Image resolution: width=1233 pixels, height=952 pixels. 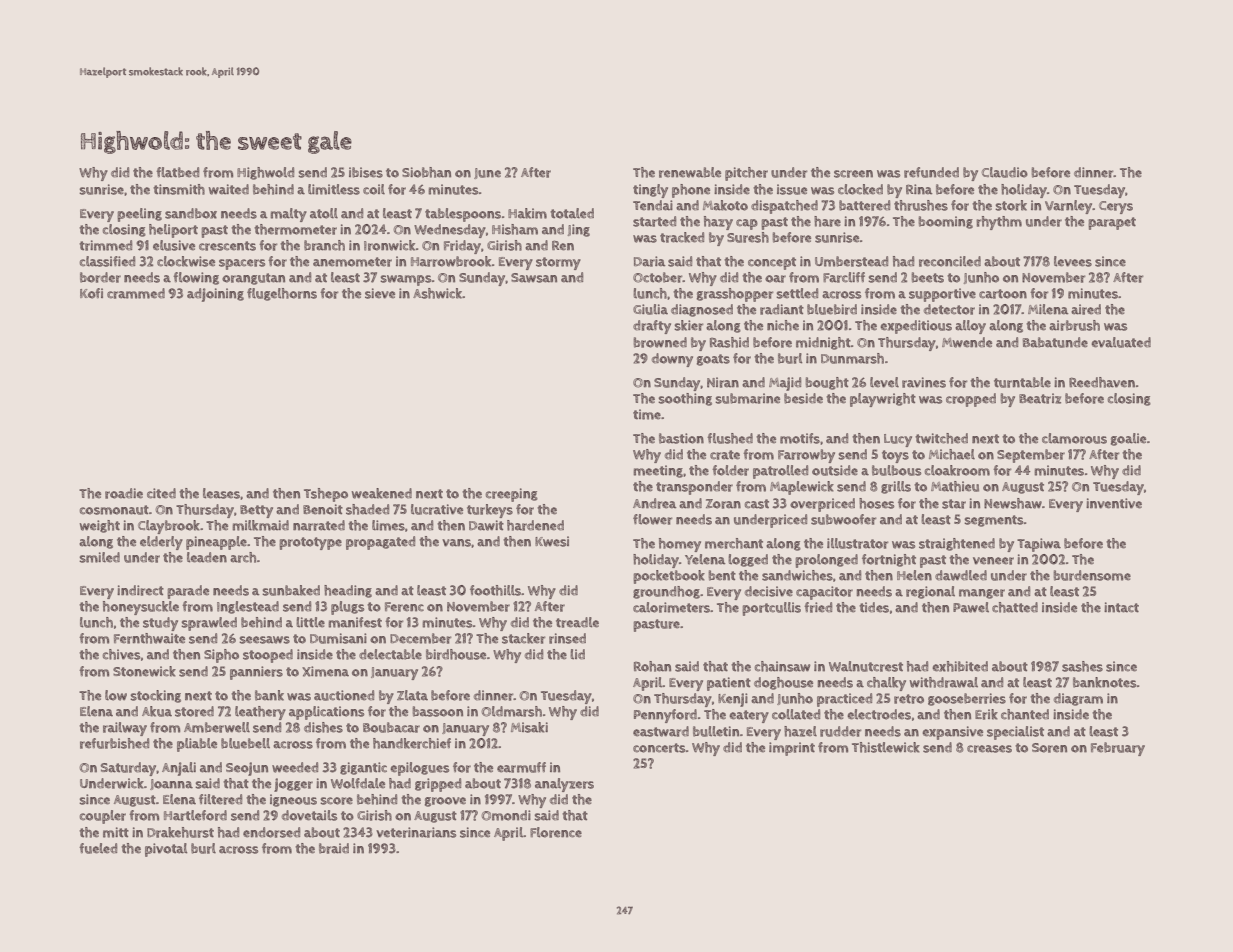 I want to click on foothills, so click(x=495, y=590).
